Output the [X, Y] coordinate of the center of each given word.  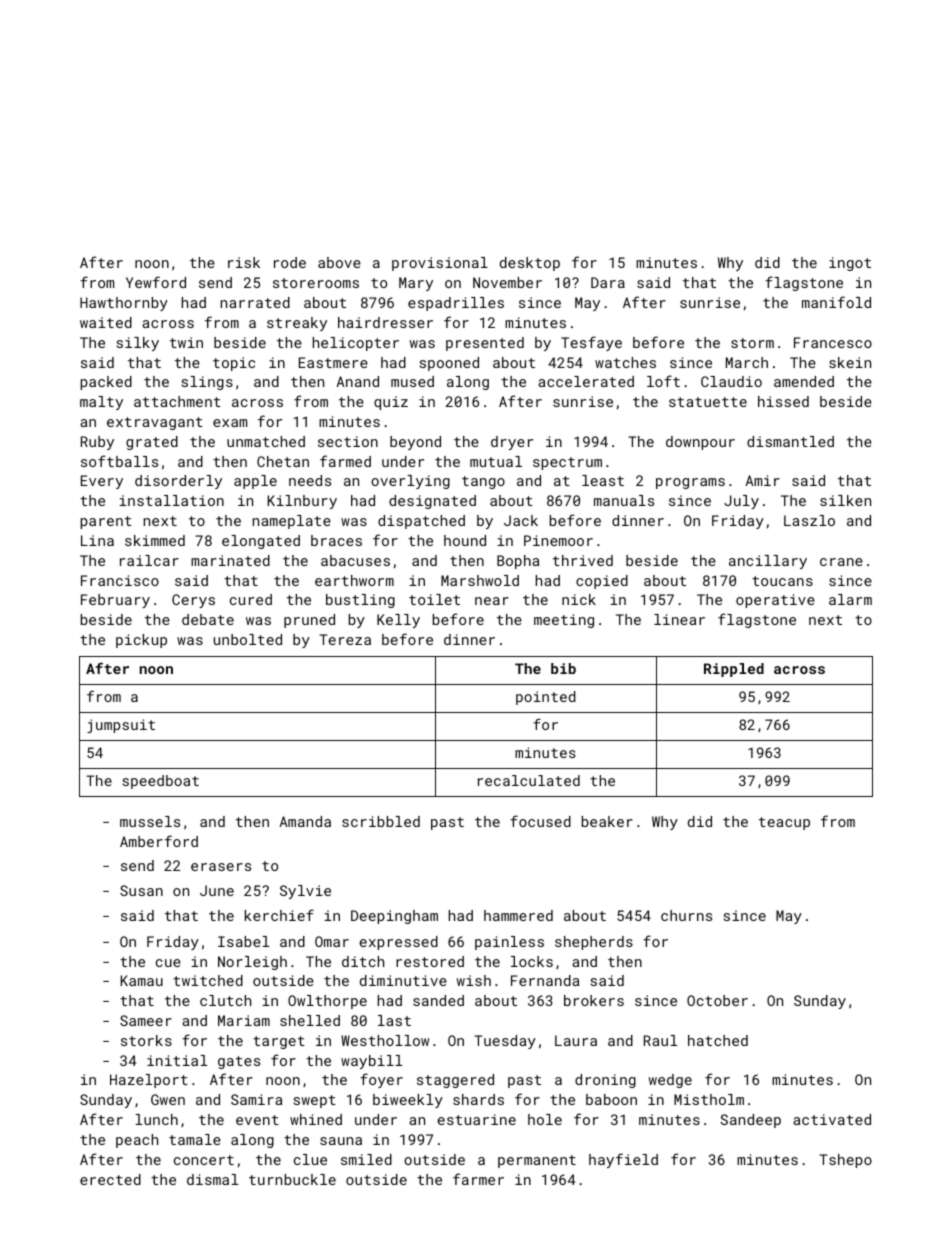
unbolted [248, 639]
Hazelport [149, 1081]
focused [540, 821]
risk [244, 262]
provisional [440, 264]
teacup [784, 823]
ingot [850, 264]
